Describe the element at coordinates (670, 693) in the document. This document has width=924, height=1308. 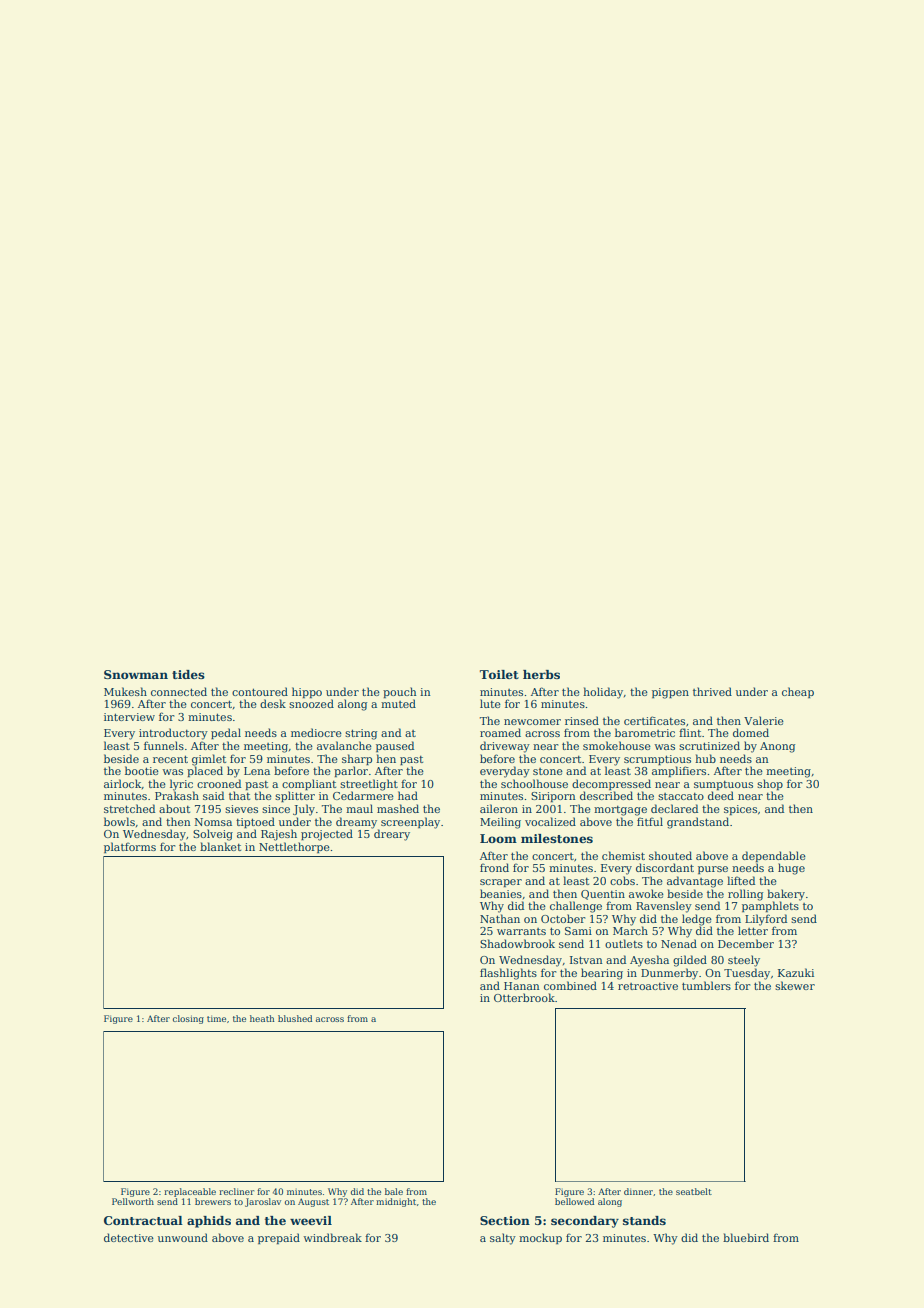
I see `pigpen` at that location.
